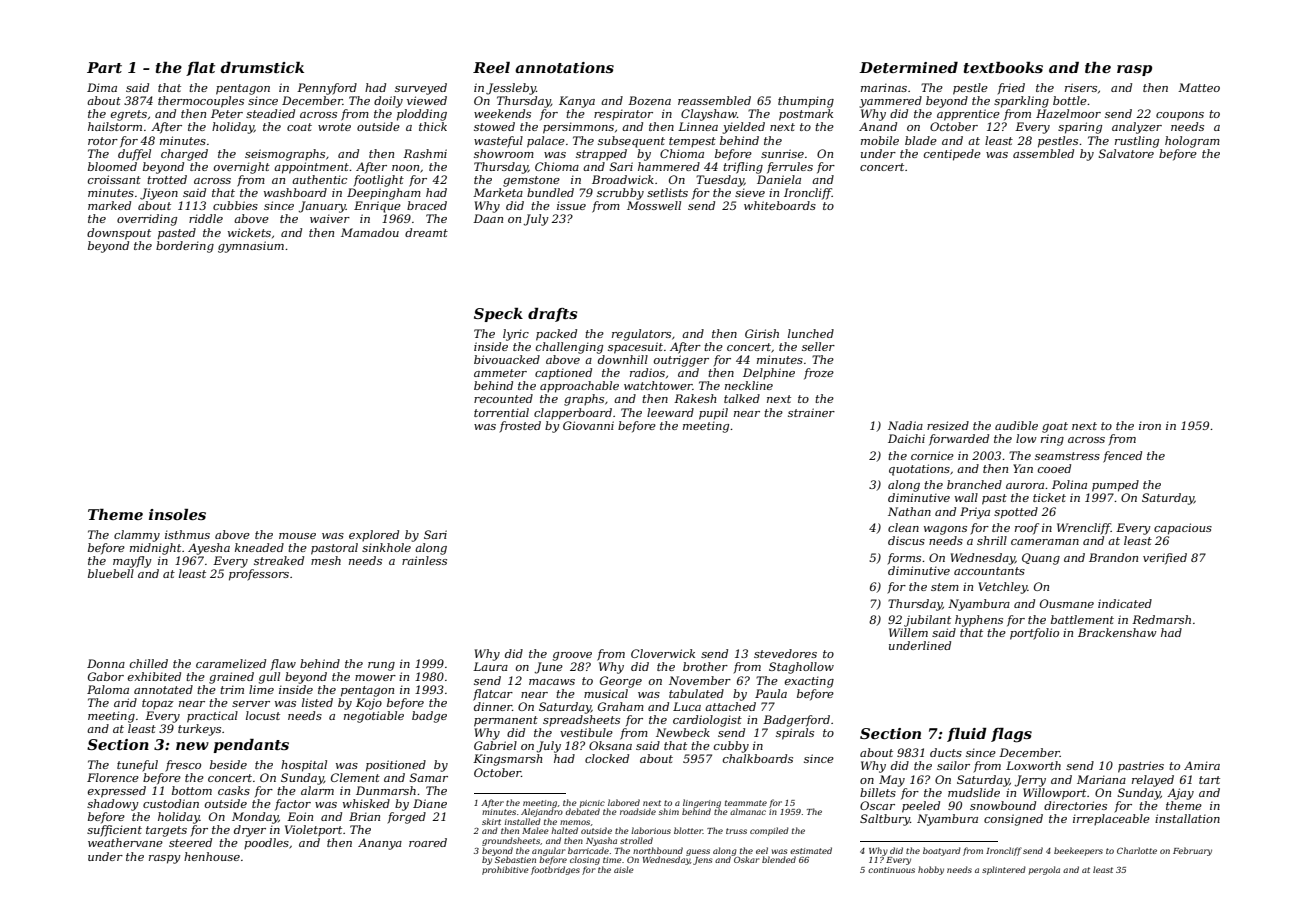 The width and height of the page is (1308, 924). What do you see at coordinates (119, 234) in the page?
I see `downspout` at bounding box center [119, 234].
